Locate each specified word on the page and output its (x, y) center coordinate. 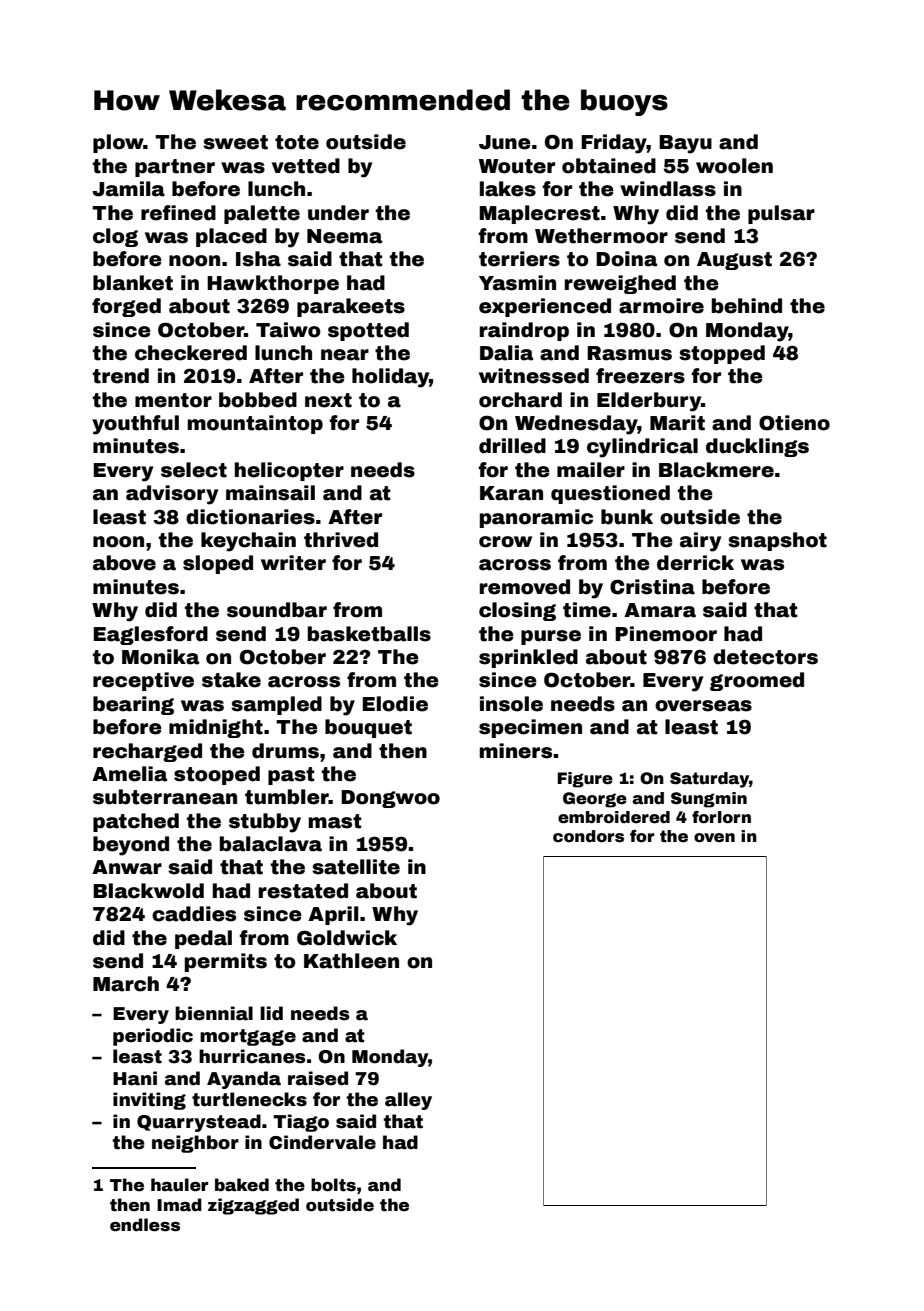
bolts (333, 1185)
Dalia (506, 353)
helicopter (289, 471)
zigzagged (253, 1206)
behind (747, 306)
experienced (545, 307)
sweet (235, 142)
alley (408, 1101)
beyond (131, 846)
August (734, 261)
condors (588, 836)
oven (714, 838)
